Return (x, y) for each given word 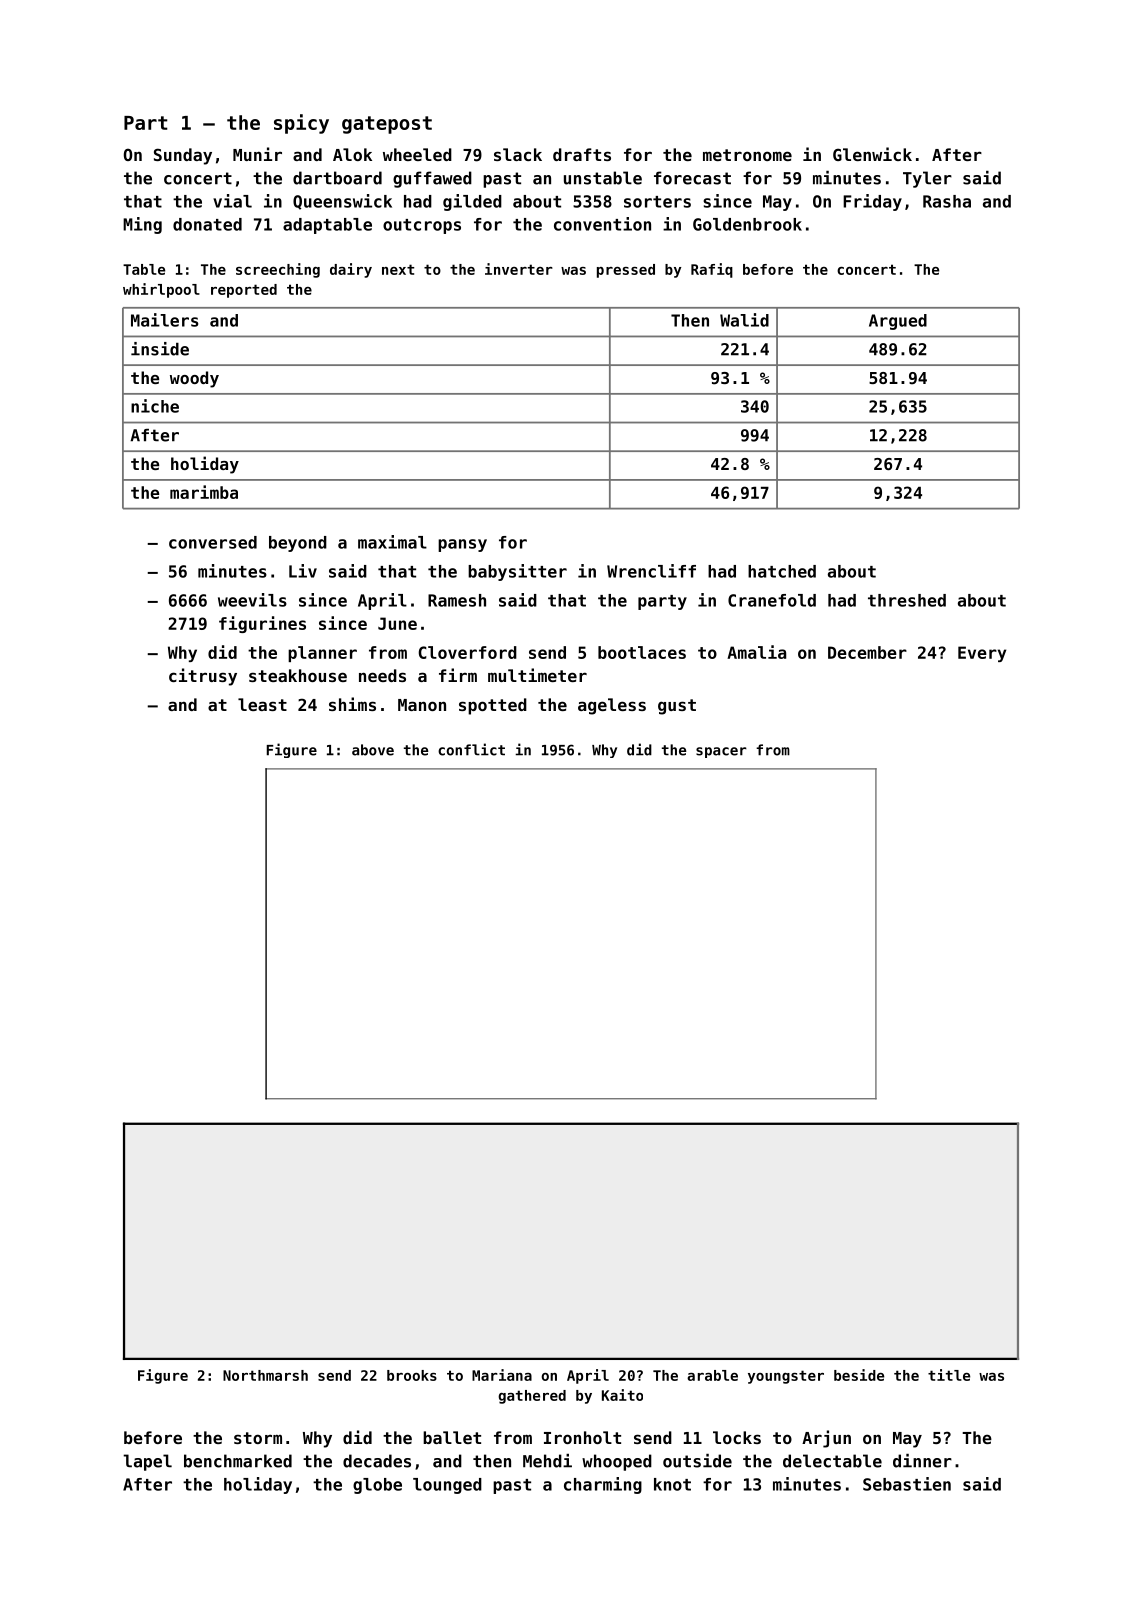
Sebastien (907, 1484)
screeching (278, 270)
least (262, 704)
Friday (872, 202)
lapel (147, 1462)
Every (982, 654)
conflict (471, 749)
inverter (519, 269)
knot (672, 1484)
